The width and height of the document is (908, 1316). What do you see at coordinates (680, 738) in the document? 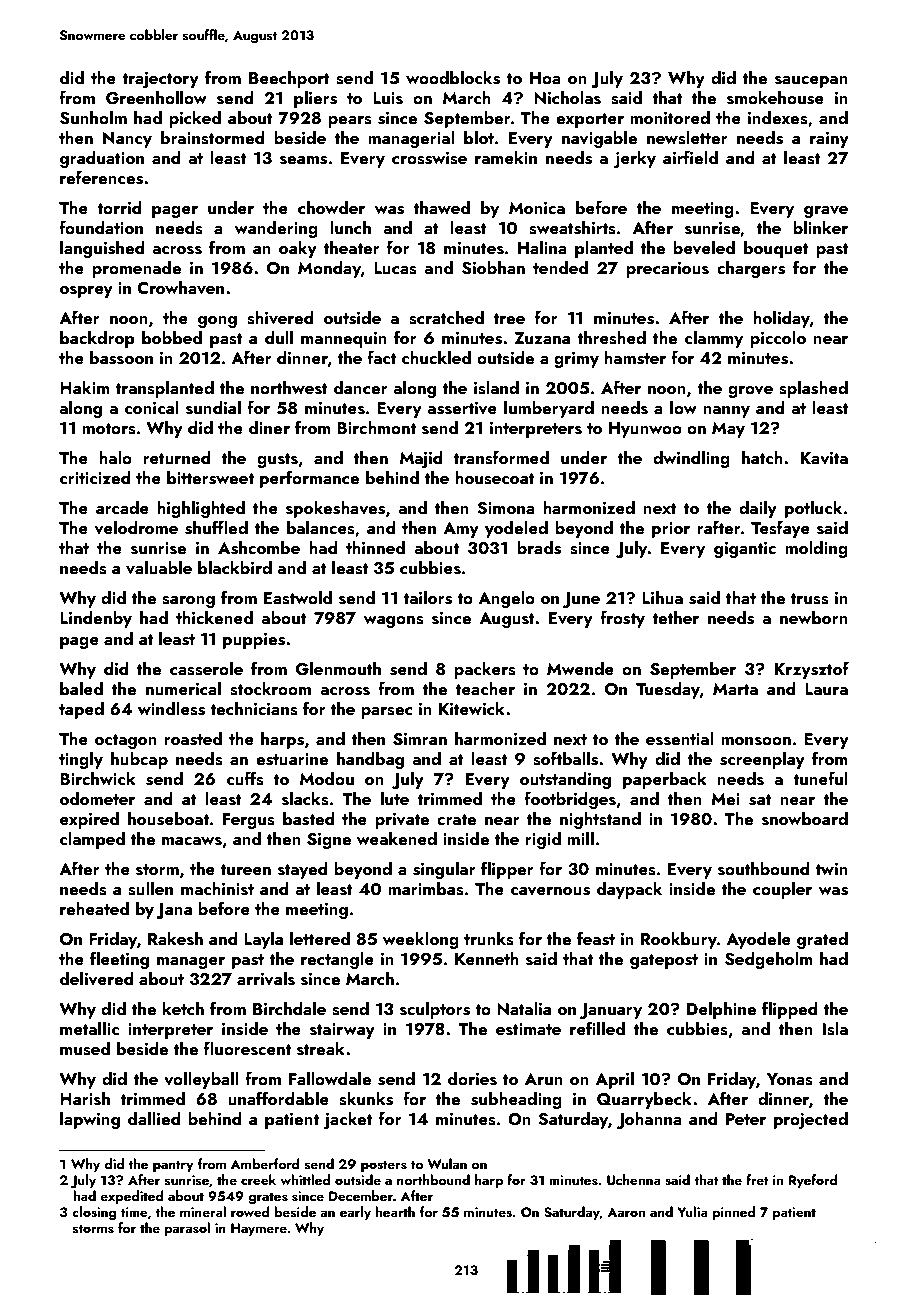
I see `essential` at bounding box center [680, 738].
